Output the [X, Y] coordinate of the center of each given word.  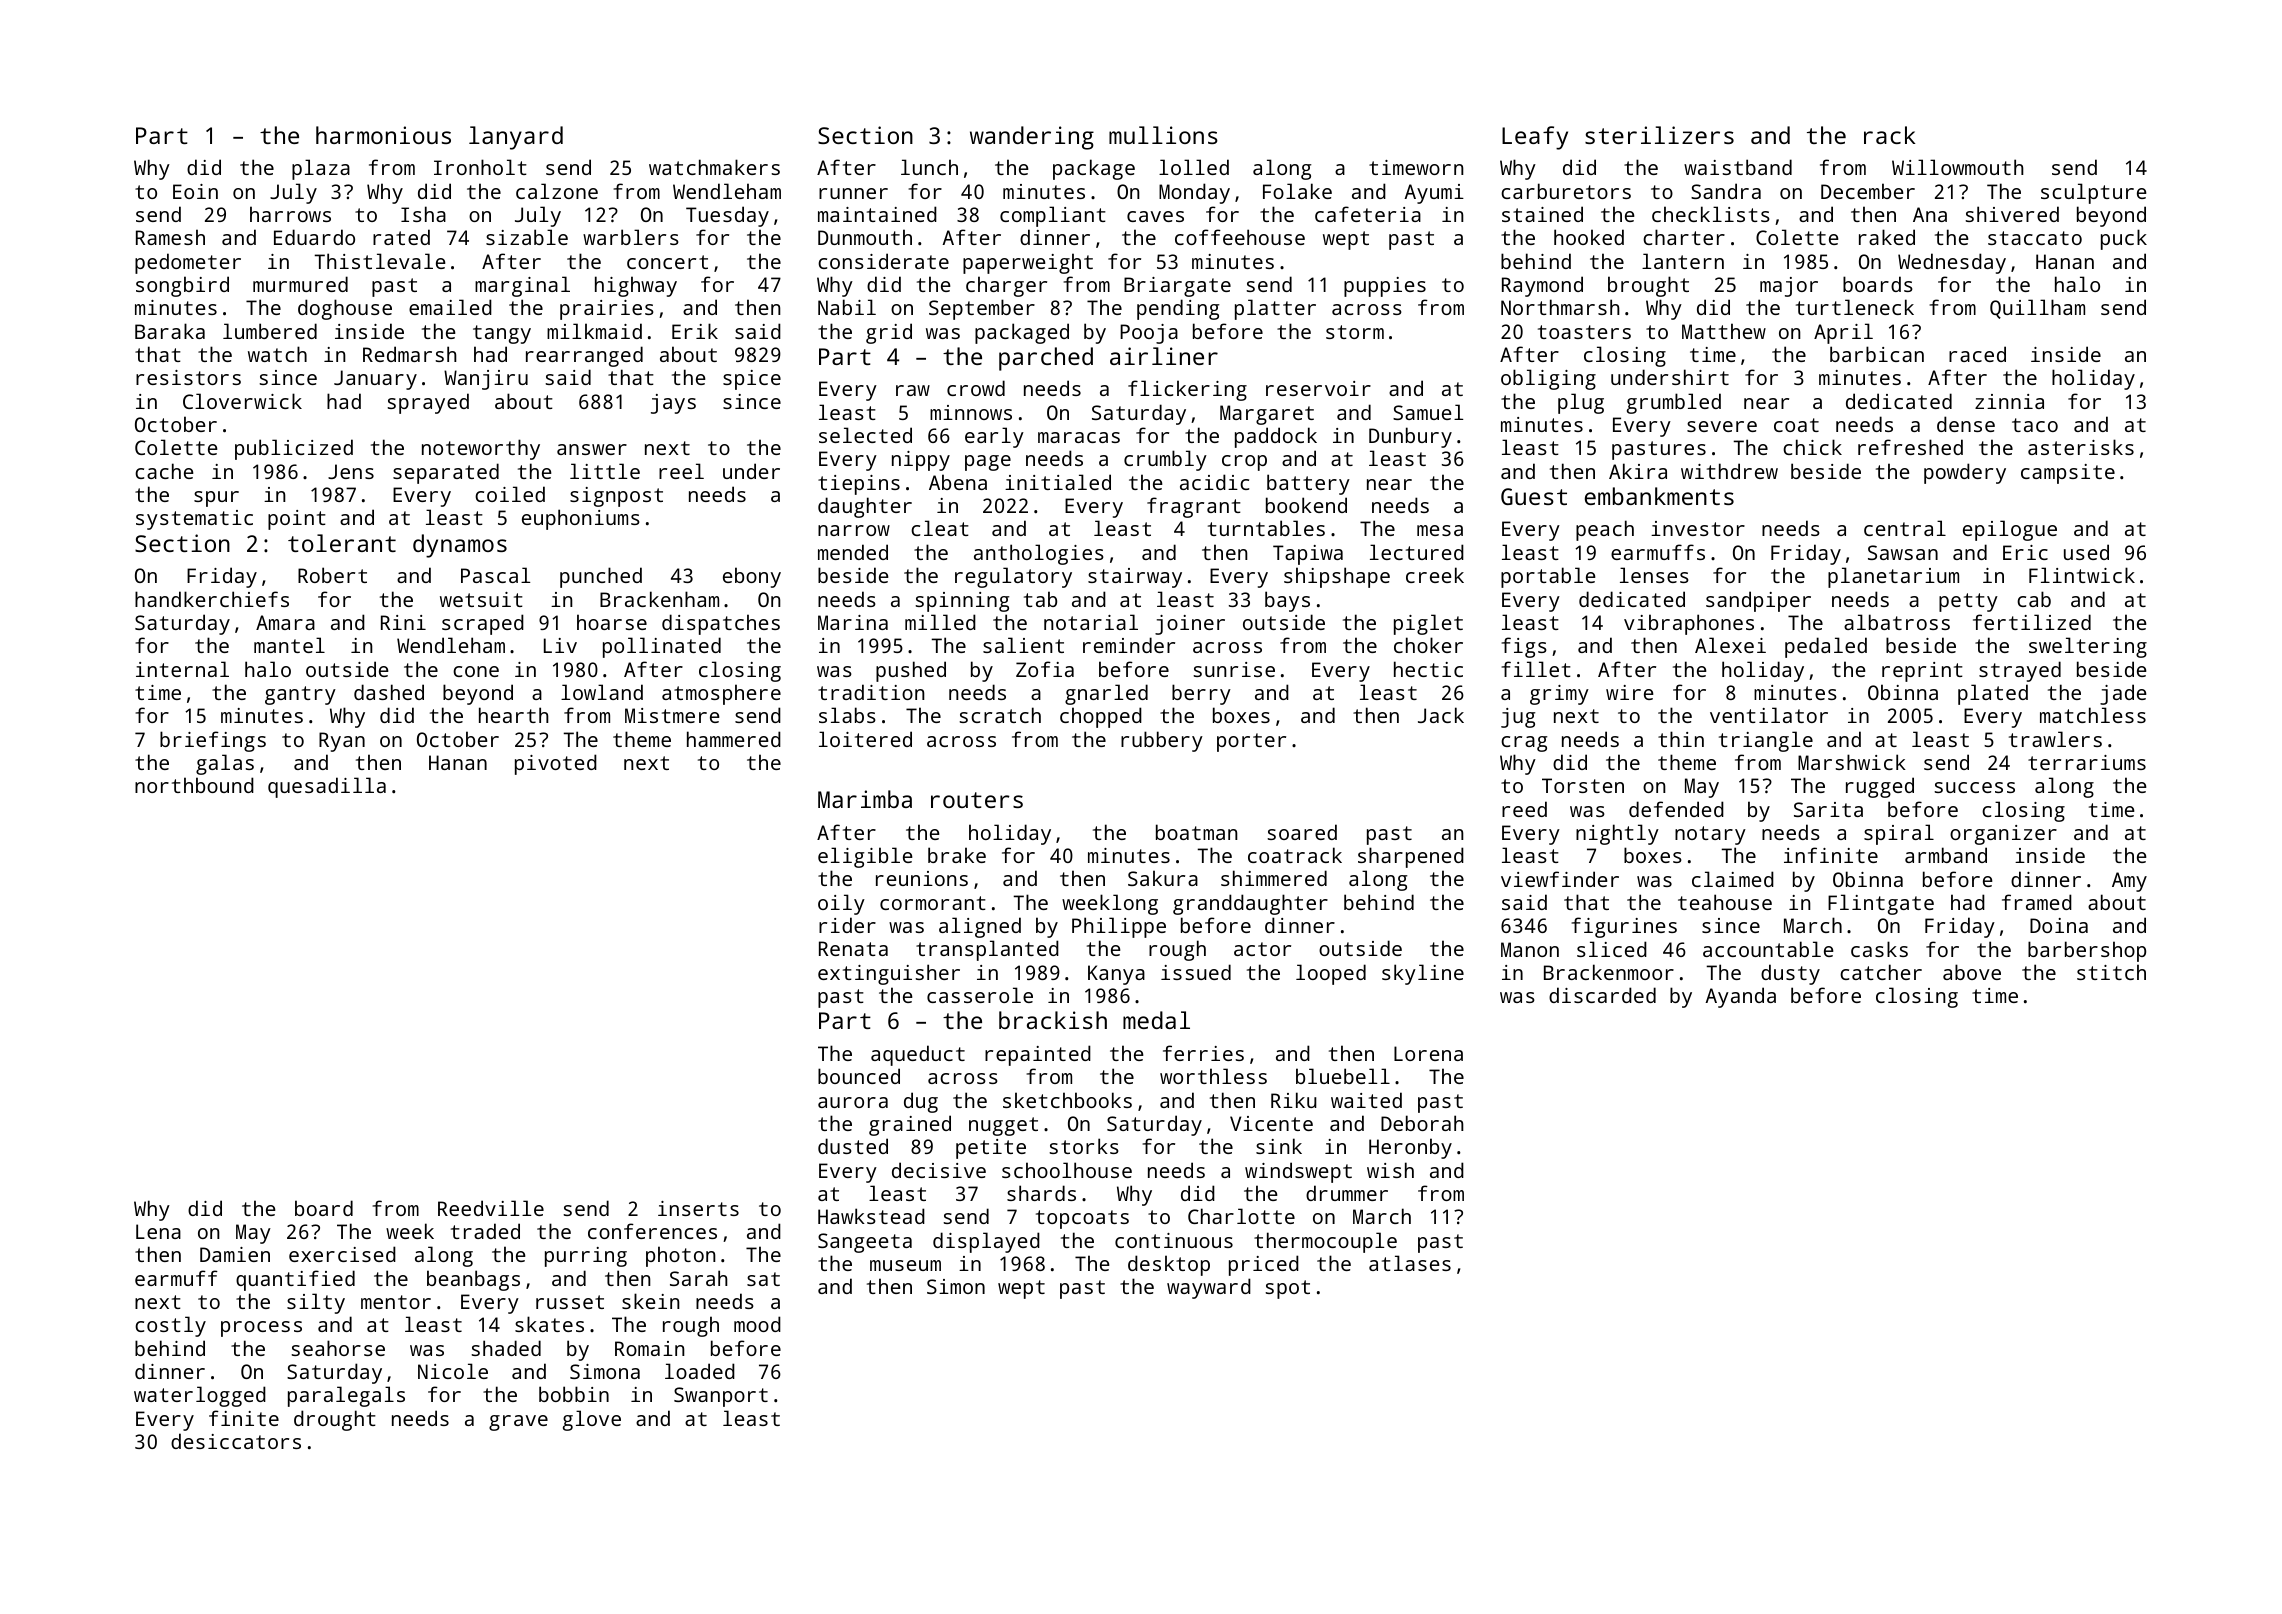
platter [1275, 309]
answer [592, 449]
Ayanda [1740, 997]
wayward [1209, 1288]
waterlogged [200, 1396]
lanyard [516, 138]
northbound [194, 785]
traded [485, 1231]
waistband [1738, 167]
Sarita [1828, 809]
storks [1084, 1146]
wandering [1032, 138]
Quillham [2037, 309]
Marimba [865, 799]
